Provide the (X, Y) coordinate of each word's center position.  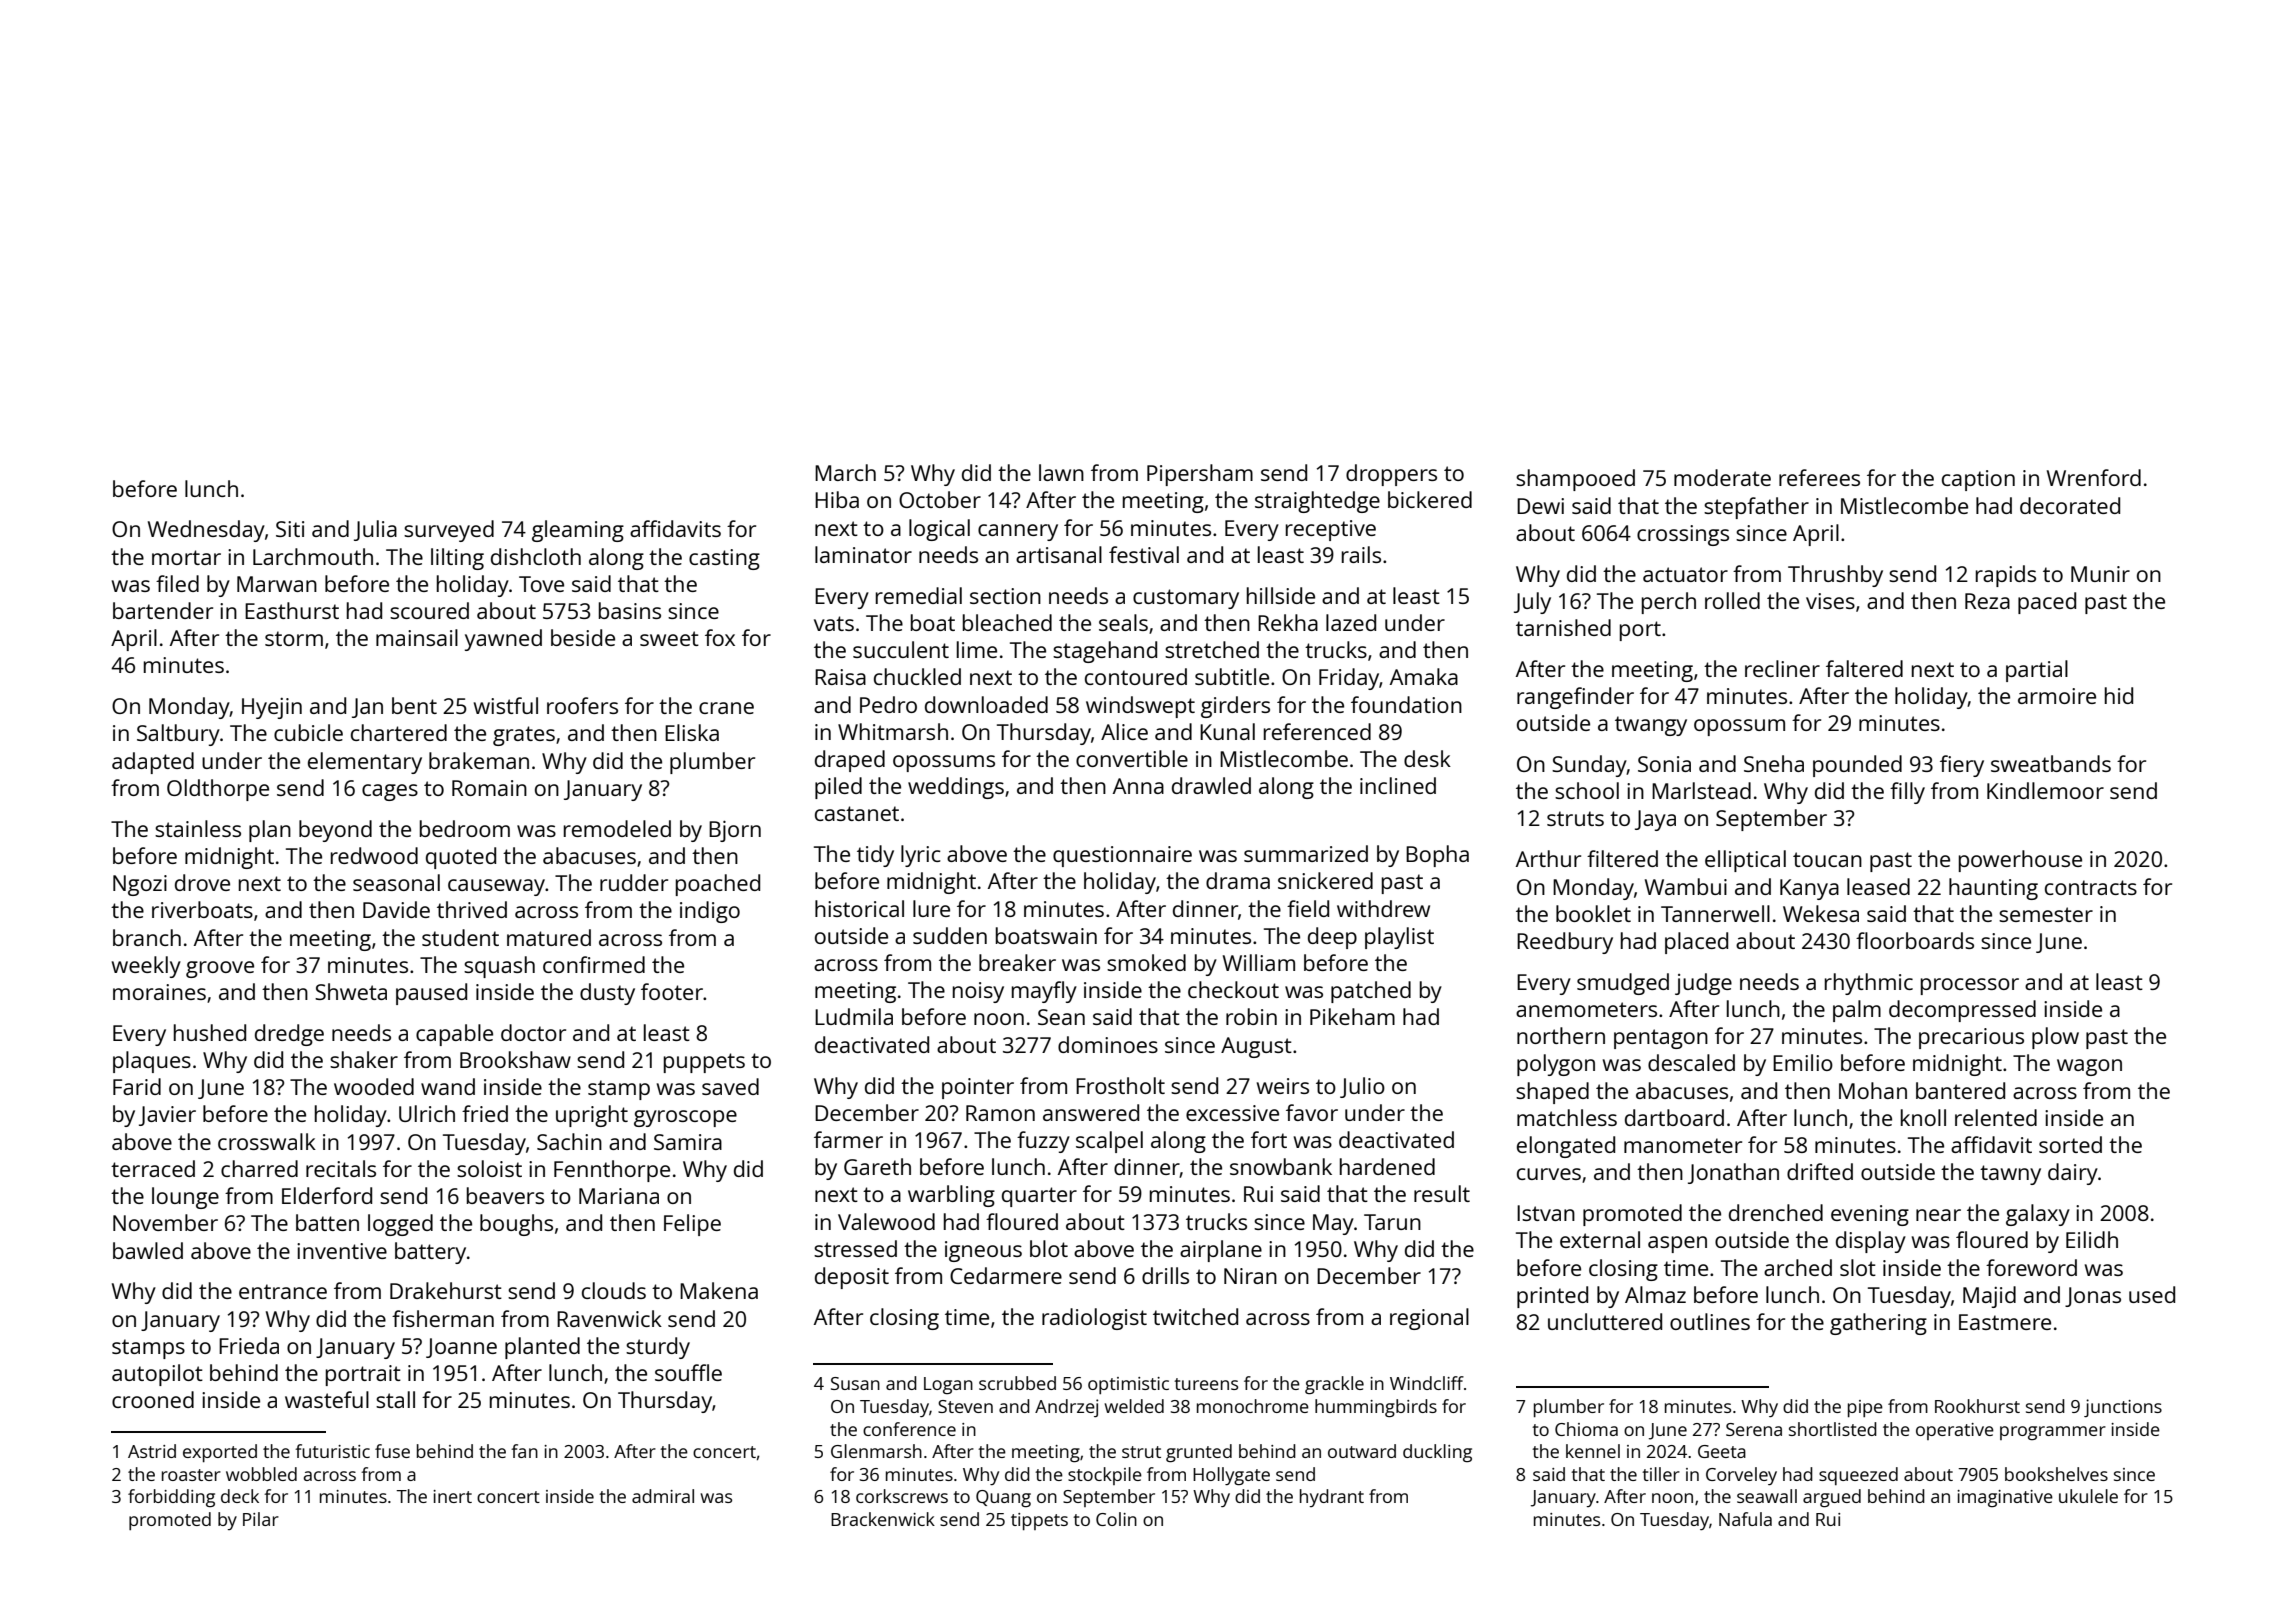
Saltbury (178, 735)
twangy (1651, 726)
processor (1970, 986)
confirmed (594, 964)
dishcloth (536, 556)
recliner (1782, 668)
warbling (951, 1196)
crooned (153, 1399)
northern (1561, 1035)
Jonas (2093, 1297)
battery (430, 1253)
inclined (1398, 785)
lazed (1351, 622)
